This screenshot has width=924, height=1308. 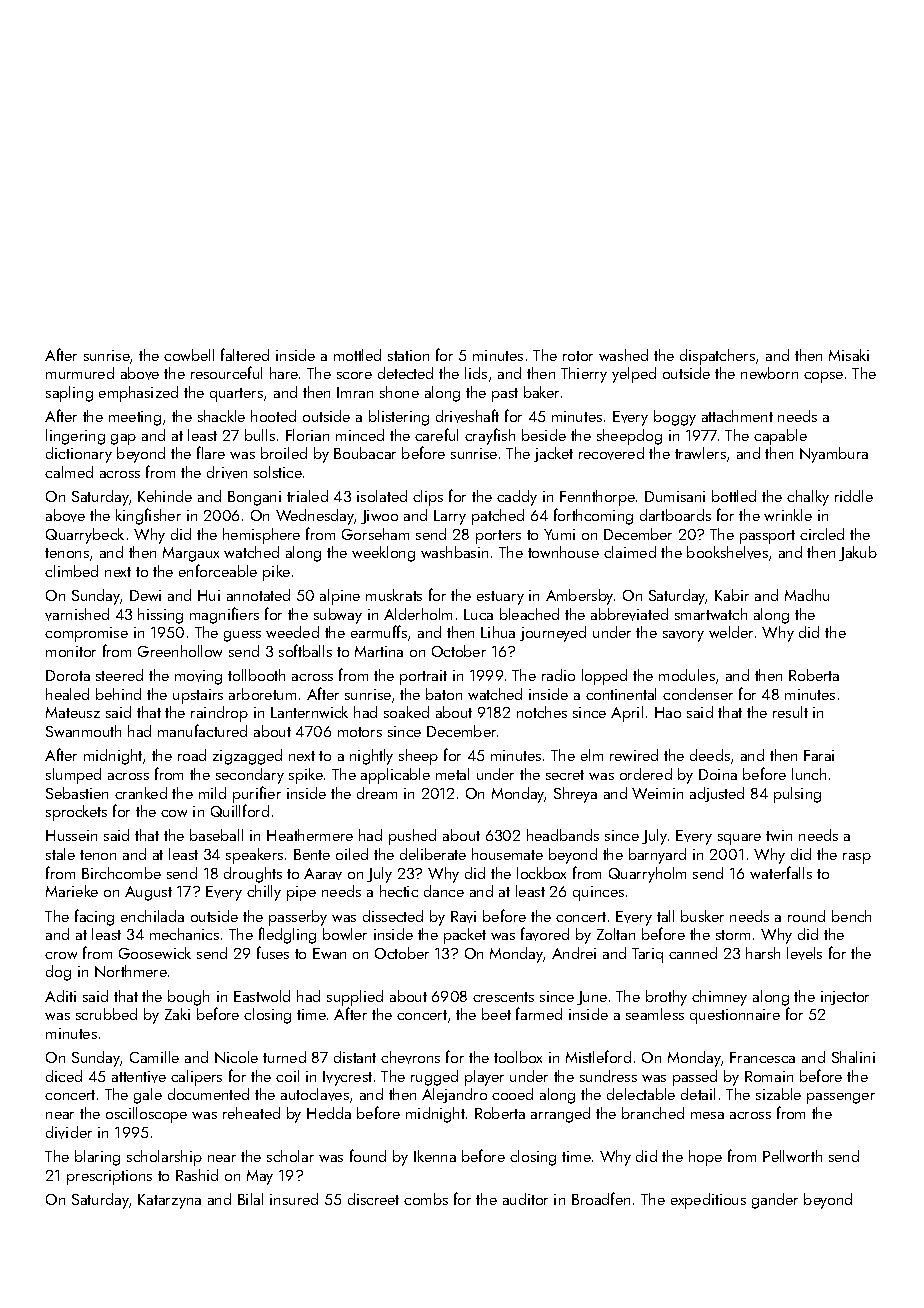 I want to click on auditor, so click(x=525, y=1199).
